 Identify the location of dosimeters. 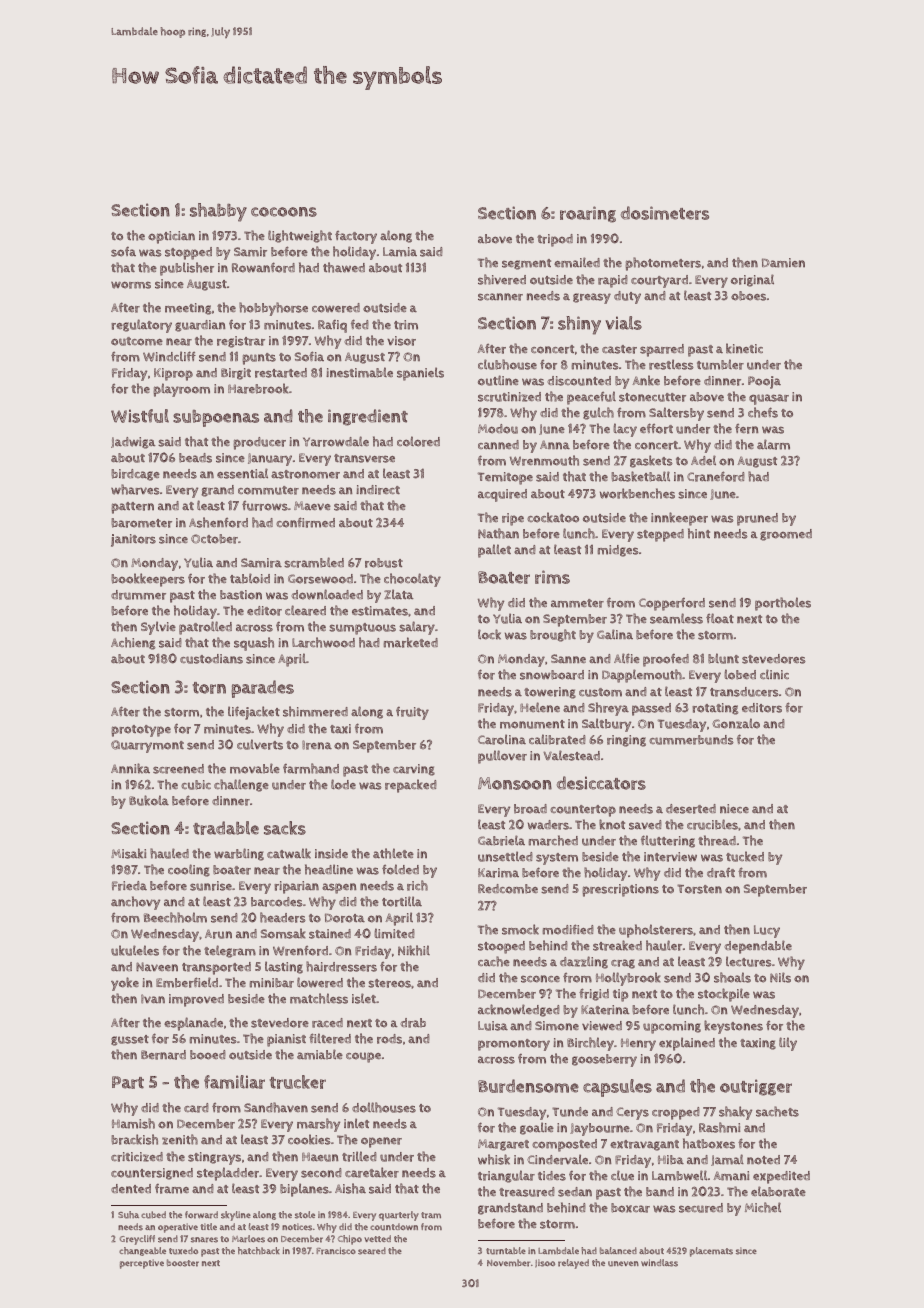
(665, 213).
